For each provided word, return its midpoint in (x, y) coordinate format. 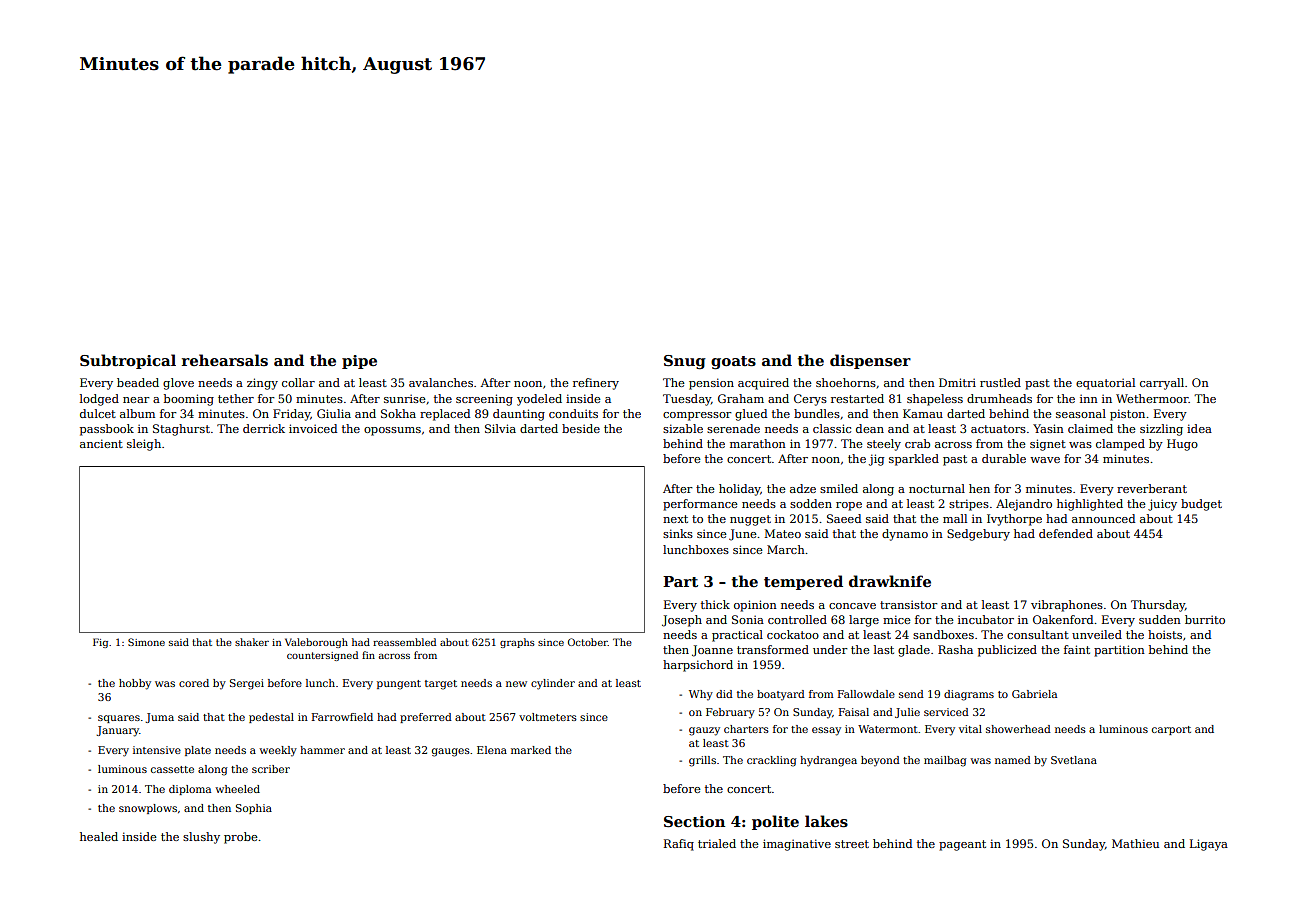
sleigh (144, 445)
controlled (797, 619)
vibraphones (1067, 606)
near (136, 400)
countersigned (322, 656)
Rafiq (679, 845)
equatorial (1105, 384)
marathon (758, 443)
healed (99, 836)
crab (917, 443)
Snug (685, 362)
